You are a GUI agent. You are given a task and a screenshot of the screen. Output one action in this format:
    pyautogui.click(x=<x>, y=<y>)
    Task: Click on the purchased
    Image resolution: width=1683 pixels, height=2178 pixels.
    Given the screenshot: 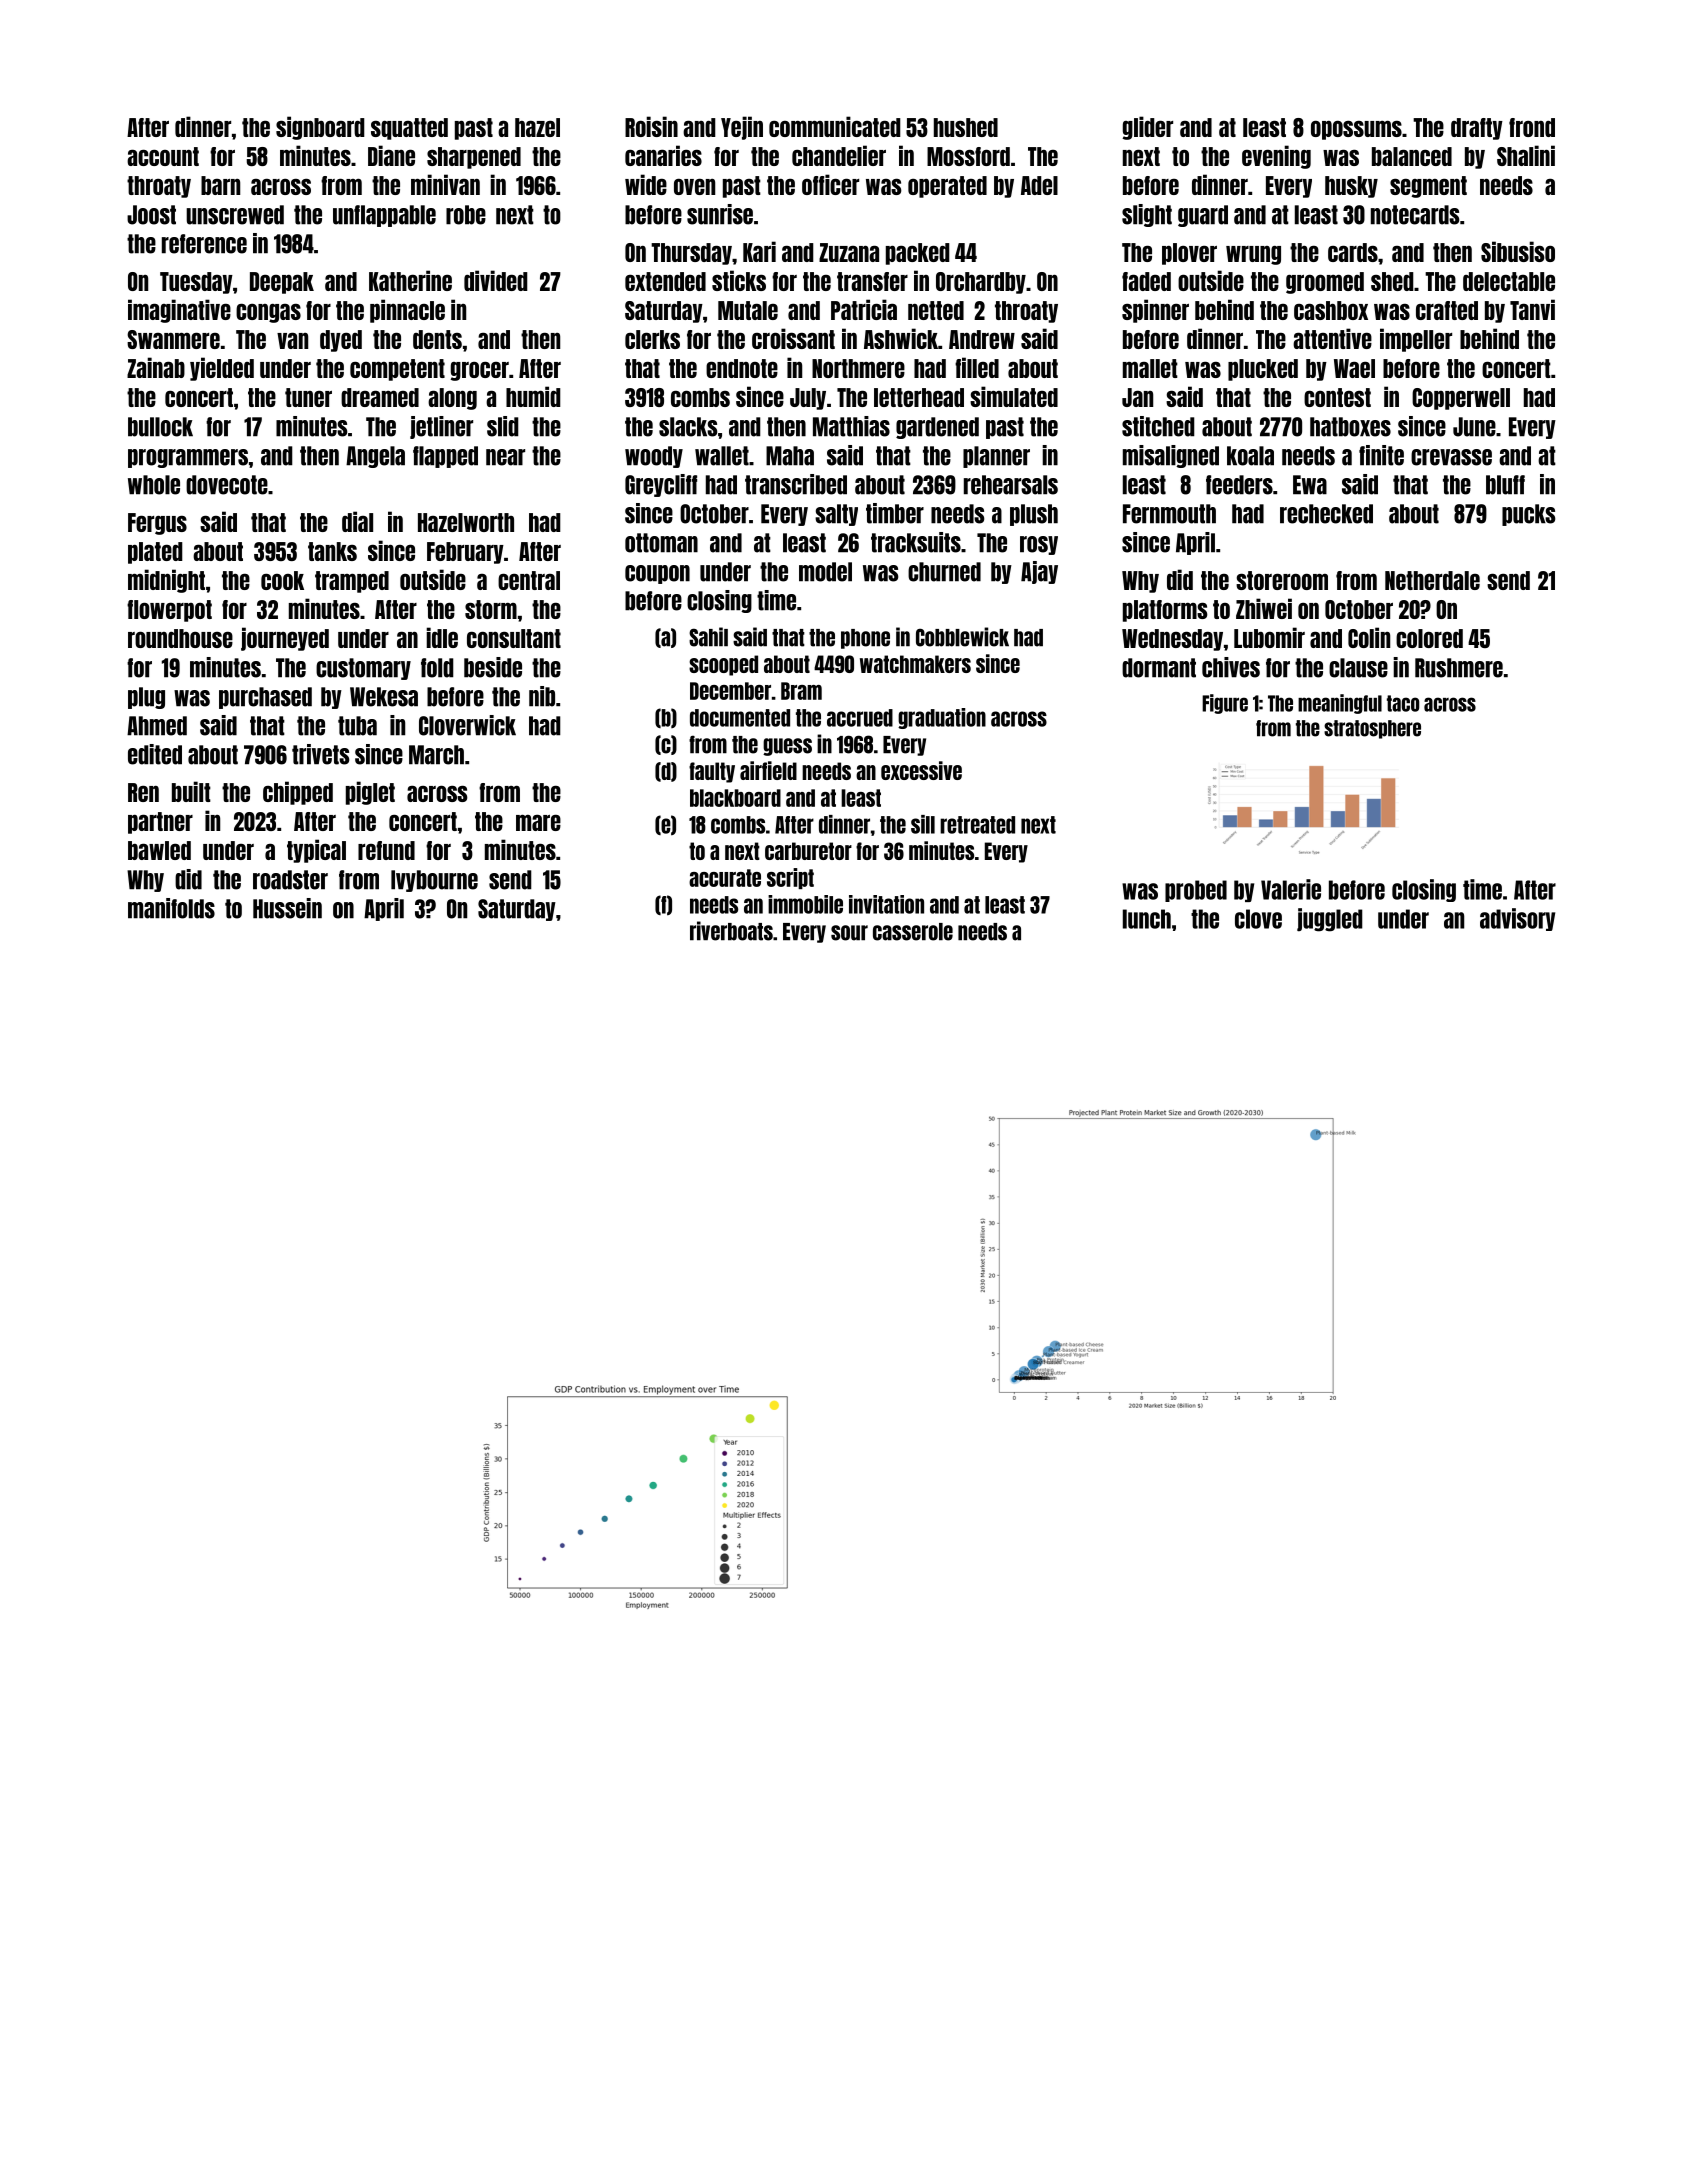 What is the action you would take?
    pyautogui.click(x=265, y=698)
